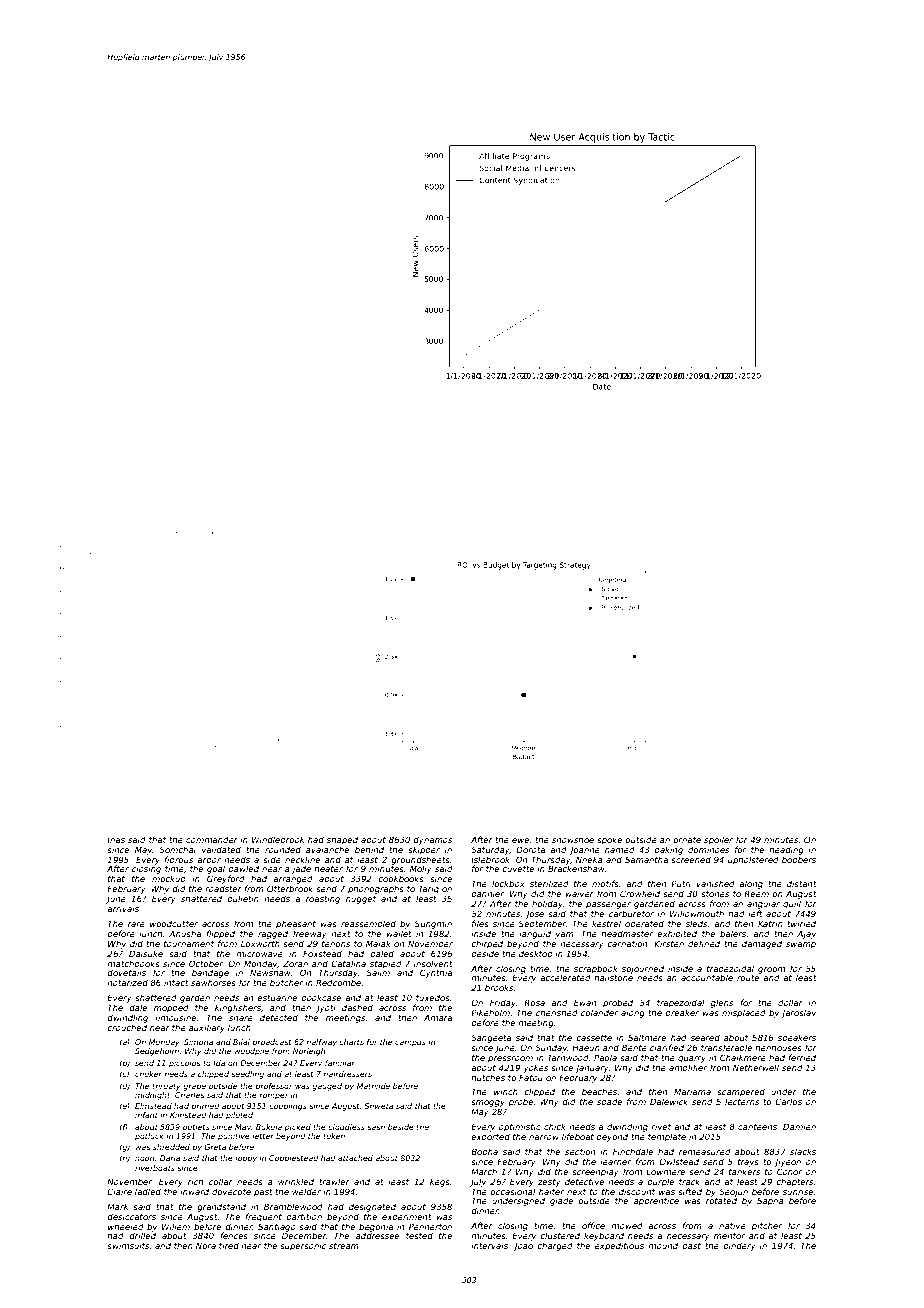 The image size is (924, 1308). I want to click on Windlebrook, so click(278, 839).
